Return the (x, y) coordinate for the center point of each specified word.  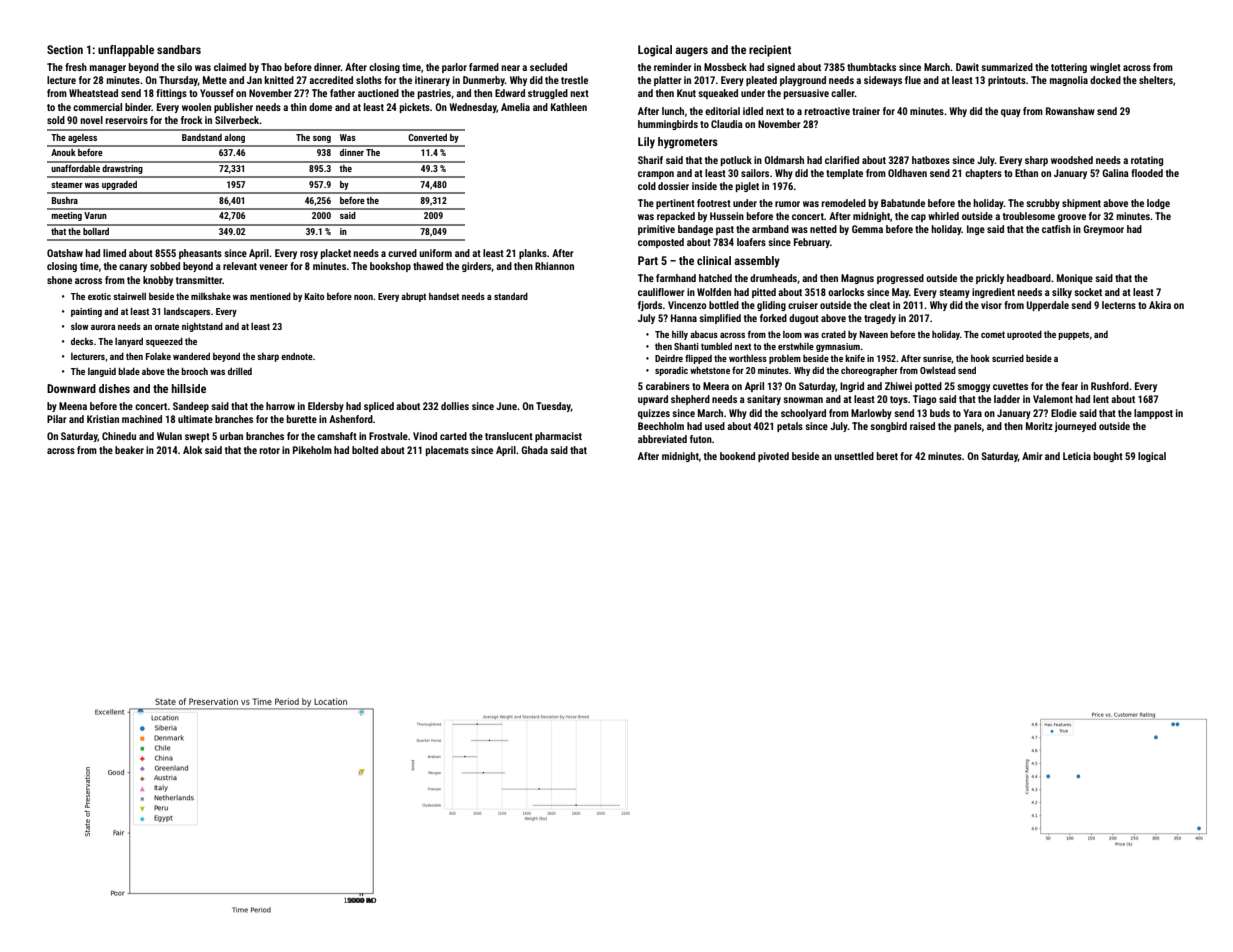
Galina (1115, 173)
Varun (95, 215)
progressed (900, 279)
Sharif (650, 160)
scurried (1008, 358)
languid (102, 372)
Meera (716, 386)
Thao (271, 67)
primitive (656, 230)
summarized (1007, 67)
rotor (270, 450)
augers (691, 52)
